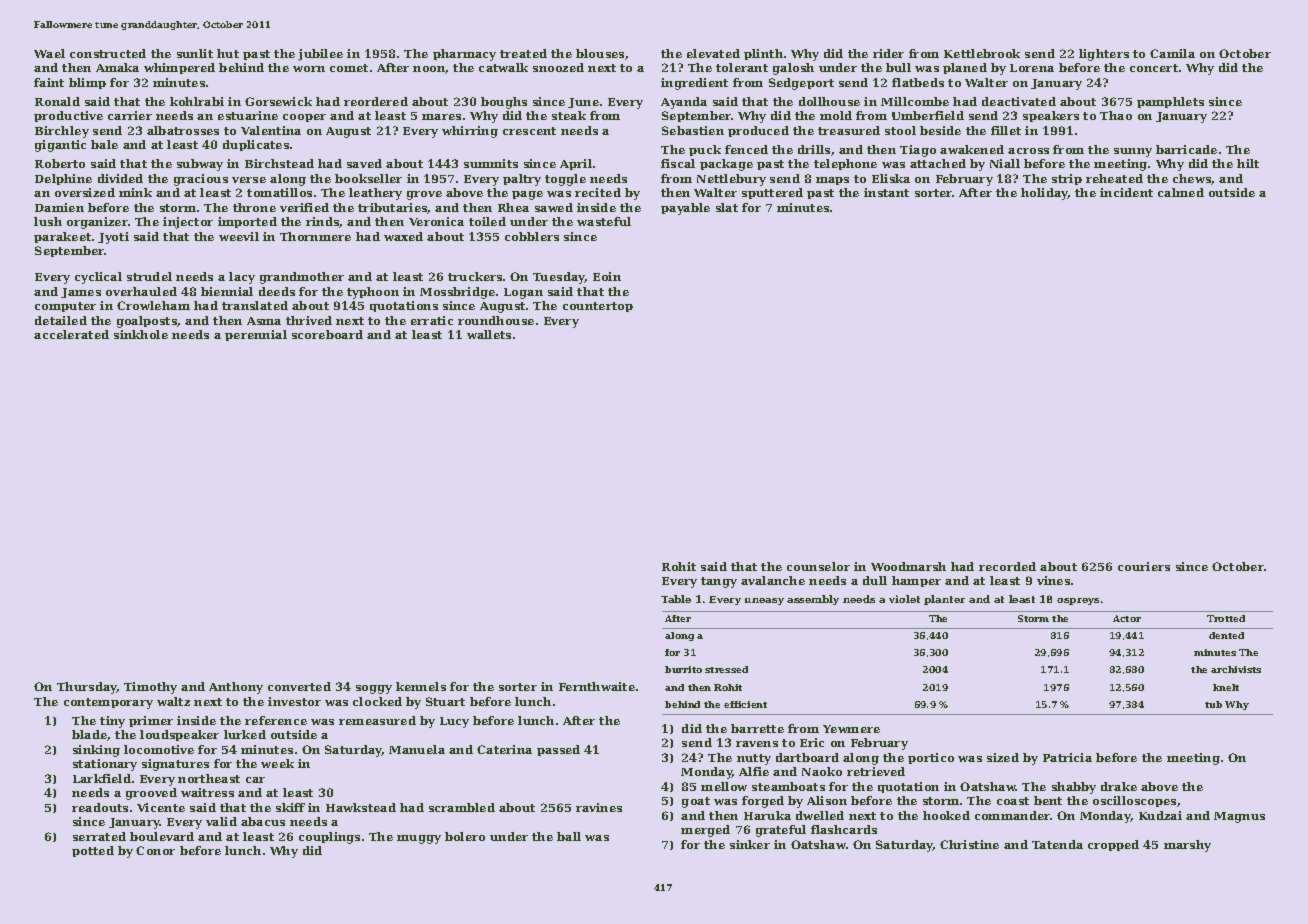 This screenshot has width=1308, height=924. What do you see at coordinates (583, 103) in the screenshot?
I see `June` at bounding box center [583, 103].
